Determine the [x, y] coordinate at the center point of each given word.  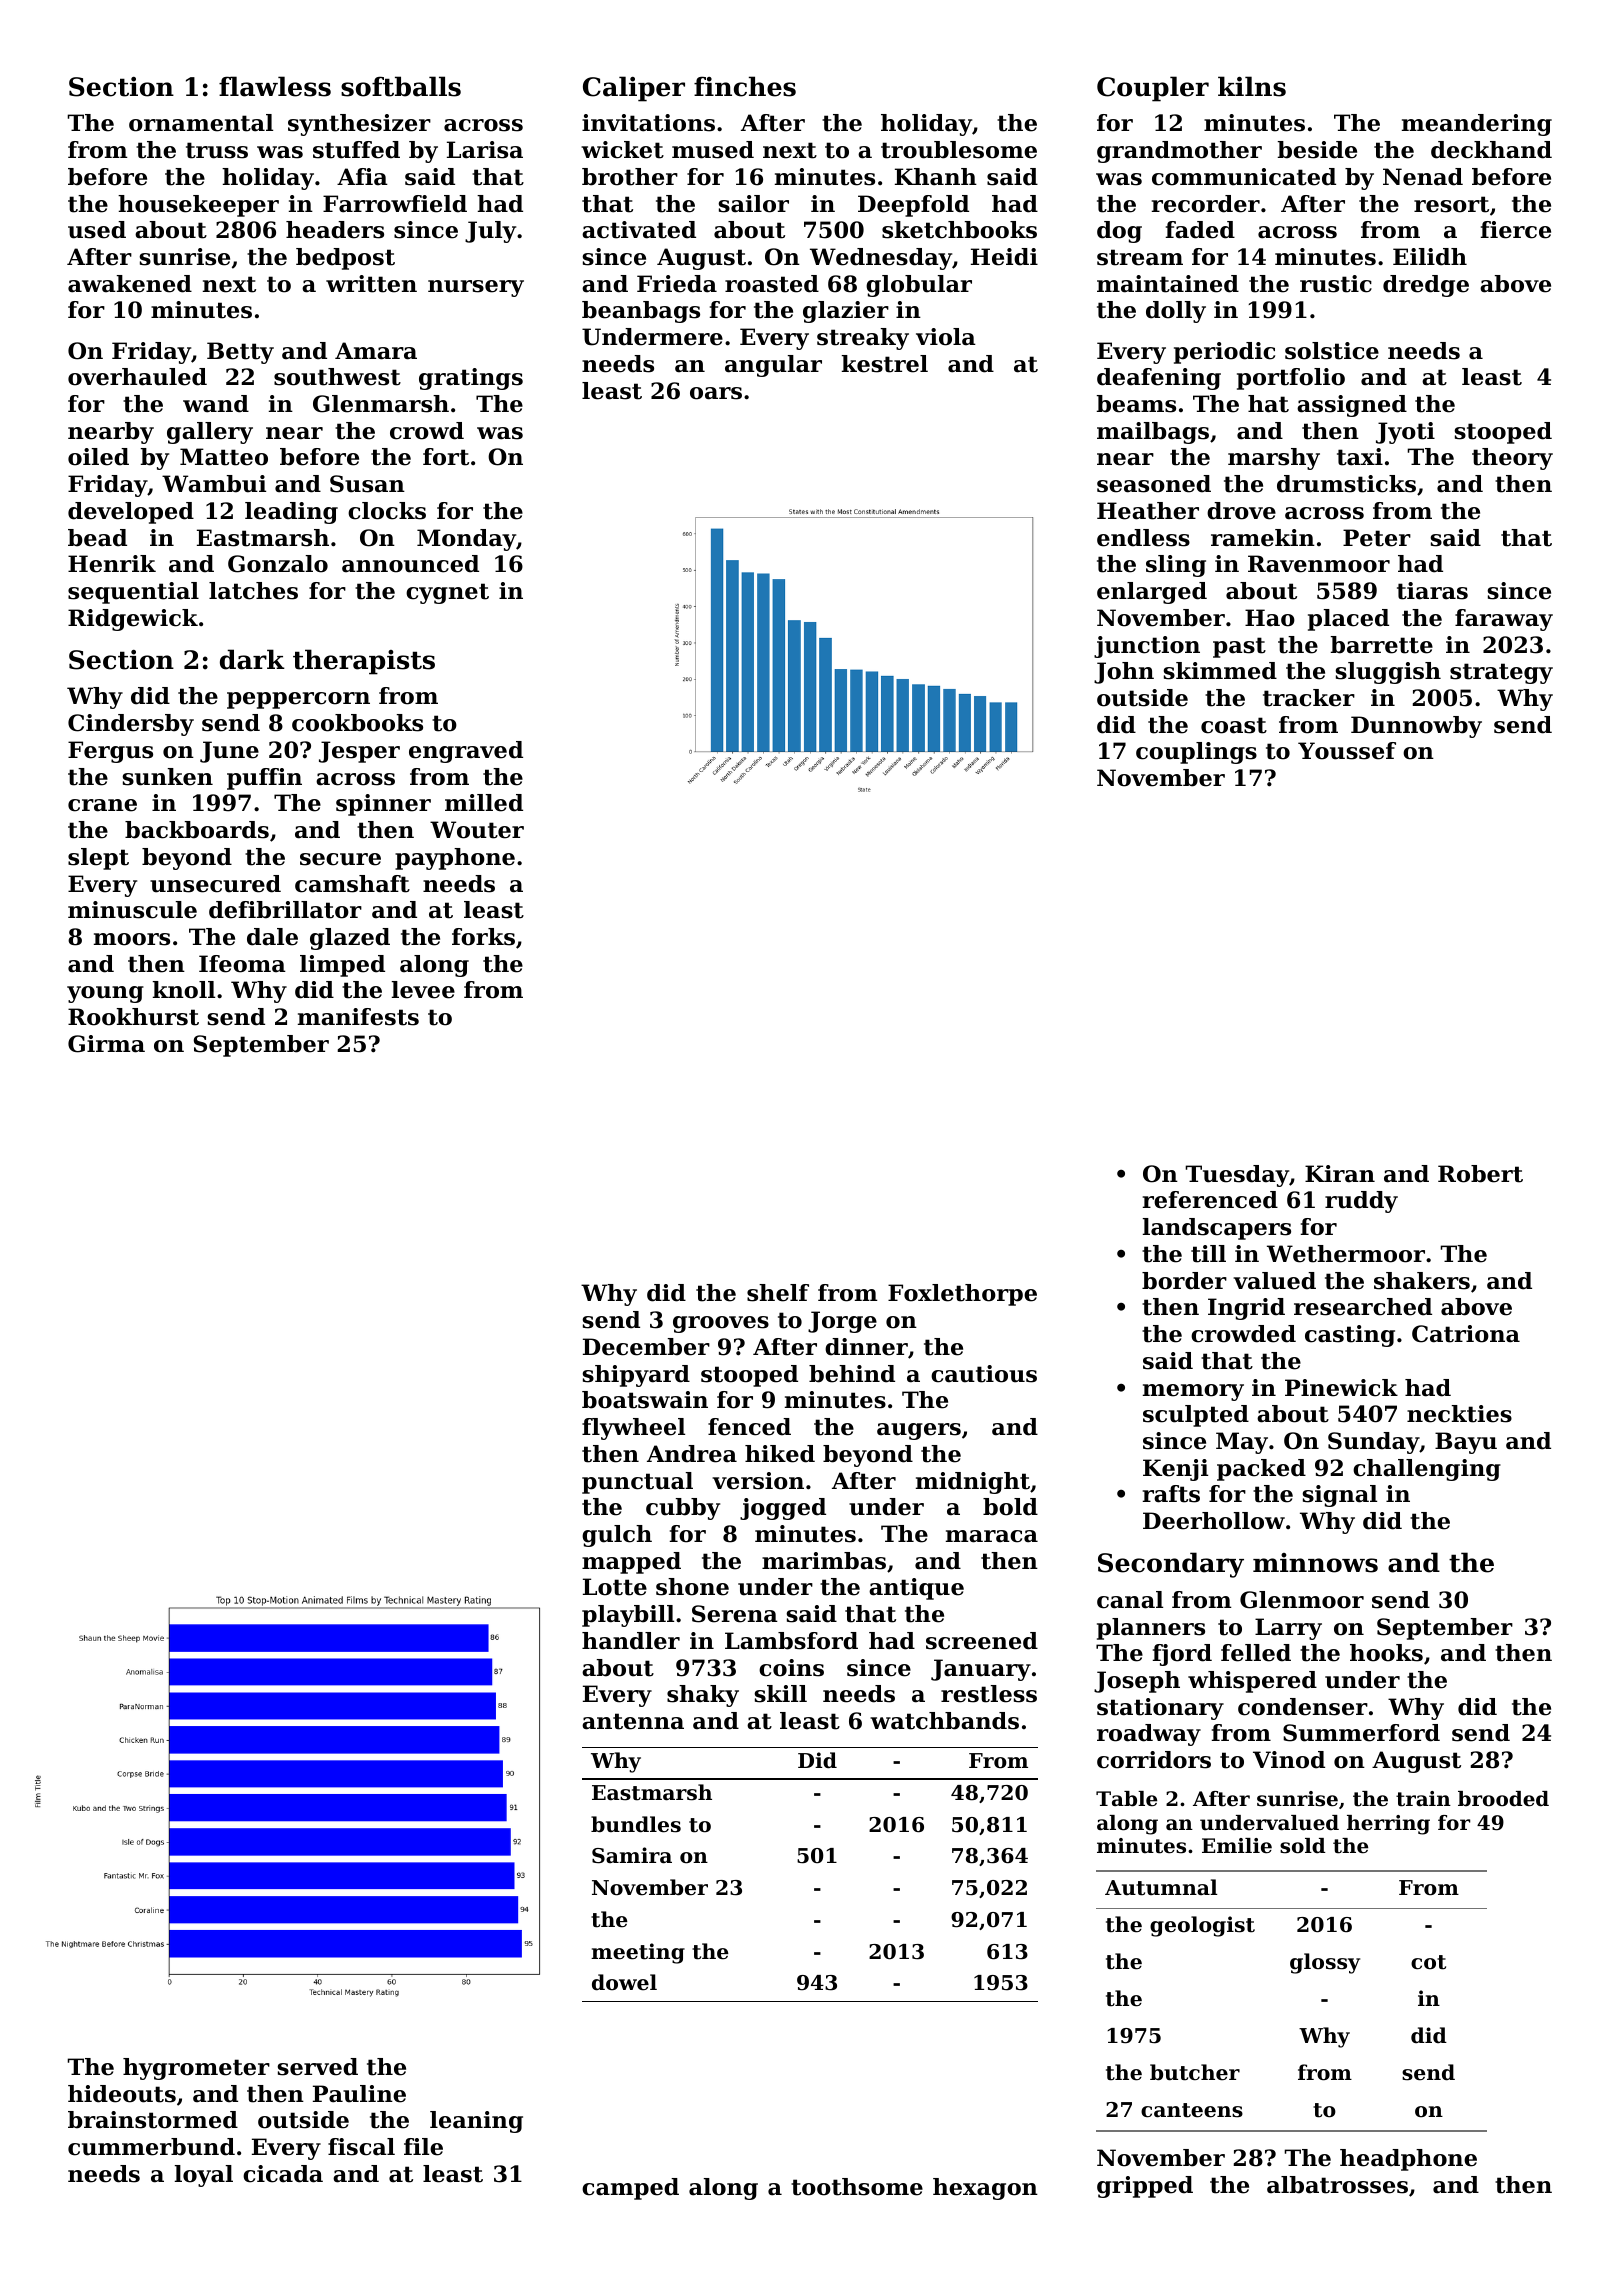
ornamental [201, 123]
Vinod [1289, 1760]
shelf [778, 1293]
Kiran [1340, 1174]
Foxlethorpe [962, 1295]
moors [132, 939]
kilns [1252, 86]
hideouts [122, 2094]
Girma [106, 1044]
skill [780, 1694]
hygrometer [196, 2069]
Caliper [634, 89]
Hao [1270, 618]
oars [716, 393]
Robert [1480, 1174]
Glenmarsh [381, 404]
